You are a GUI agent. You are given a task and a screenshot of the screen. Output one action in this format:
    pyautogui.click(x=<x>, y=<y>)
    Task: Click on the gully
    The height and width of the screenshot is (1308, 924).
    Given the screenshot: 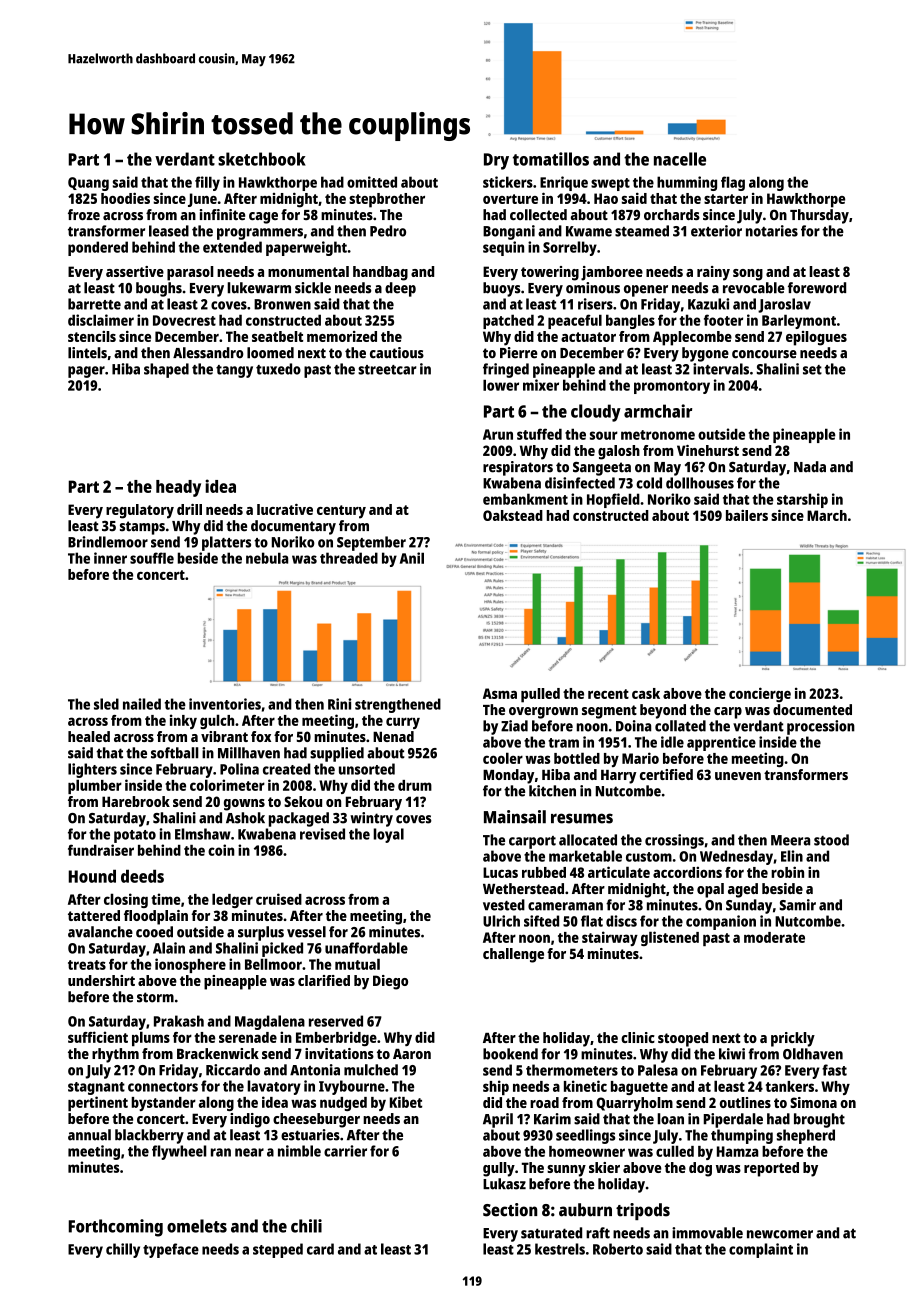 What is the action you would take?
    pyautogui.click(x=499, y=1169)
